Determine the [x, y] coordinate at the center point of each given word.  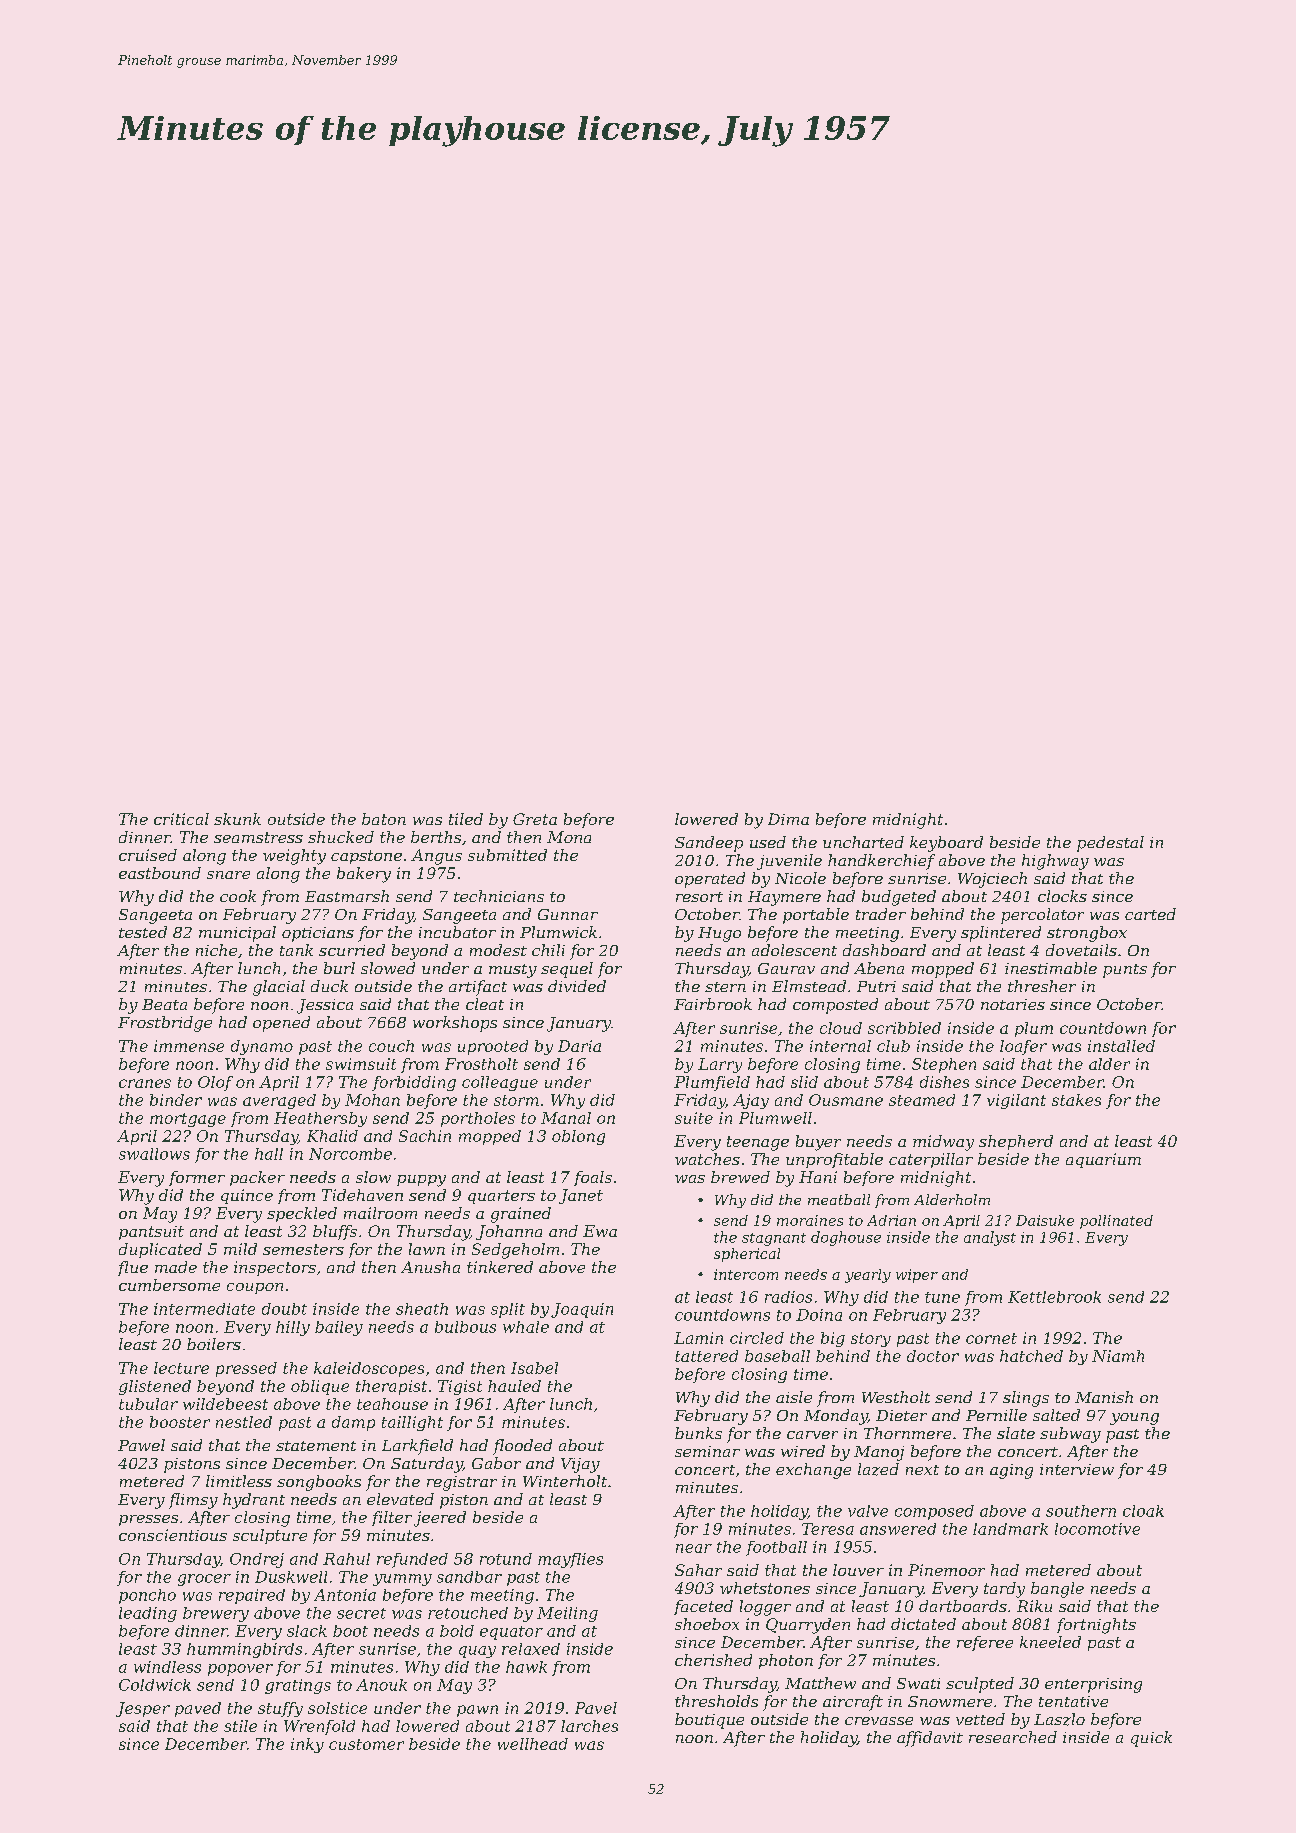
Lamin [698, 1338]
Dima [788, 819]
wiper [917, 1276]
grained [521, 1215]
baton [384, 819]
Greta [535, 819]
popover [240, 1670]
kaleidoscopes [369, 1369]
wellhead [533, 1744]
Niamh [1118, 1356]
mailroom [380, 1213]
